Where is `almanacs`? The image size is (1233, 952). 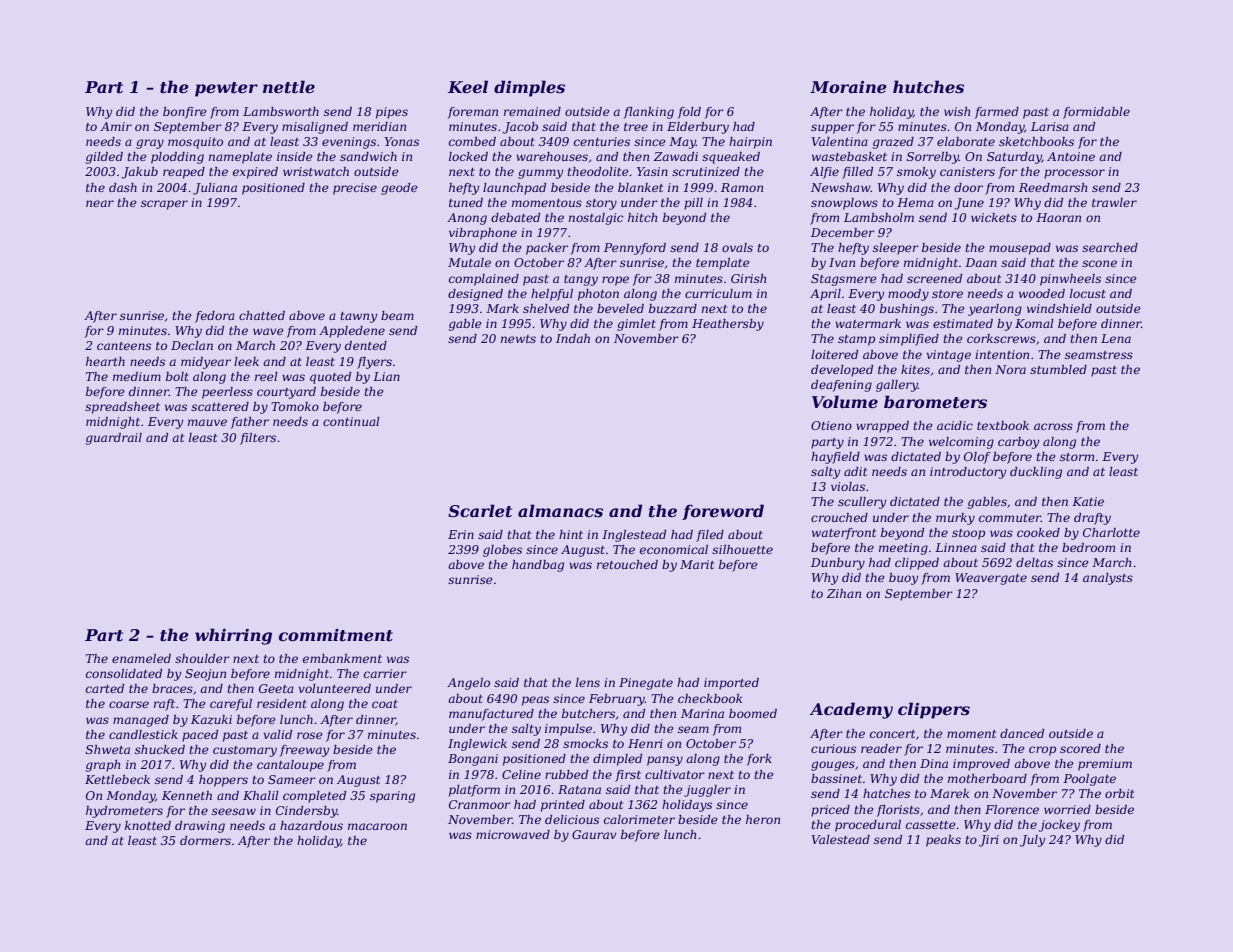 almanacs is located at coordinates (560, 510).
